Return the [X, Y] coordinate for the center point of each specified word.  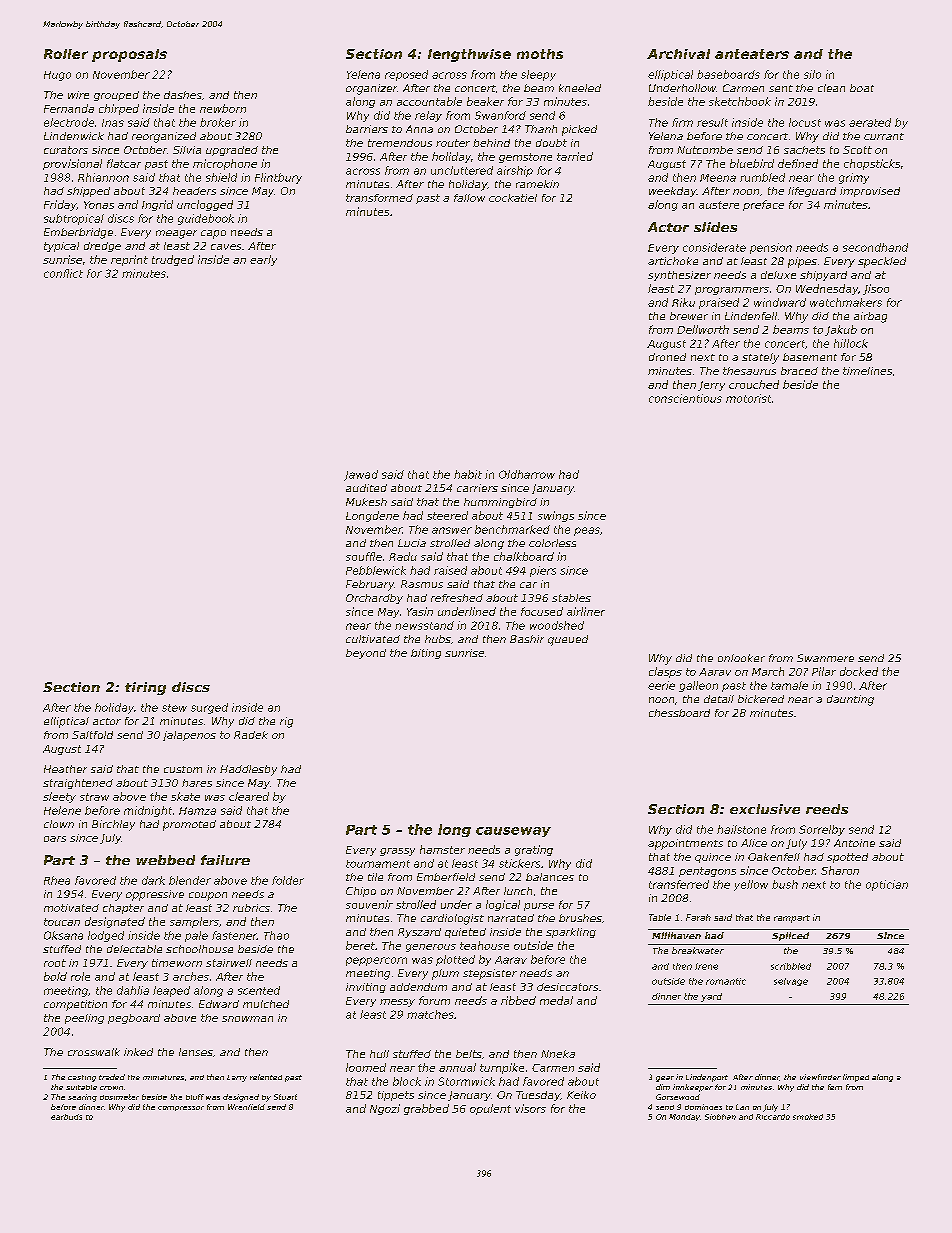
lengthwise [469, 55]
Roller [66, 54]
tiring [145, 688]
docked [859, 671]
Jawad [361, 475]
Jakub [841, 330]
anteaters [752, 54]
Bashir [527, 639]
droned [667, 357]
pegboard [134, 1019]
